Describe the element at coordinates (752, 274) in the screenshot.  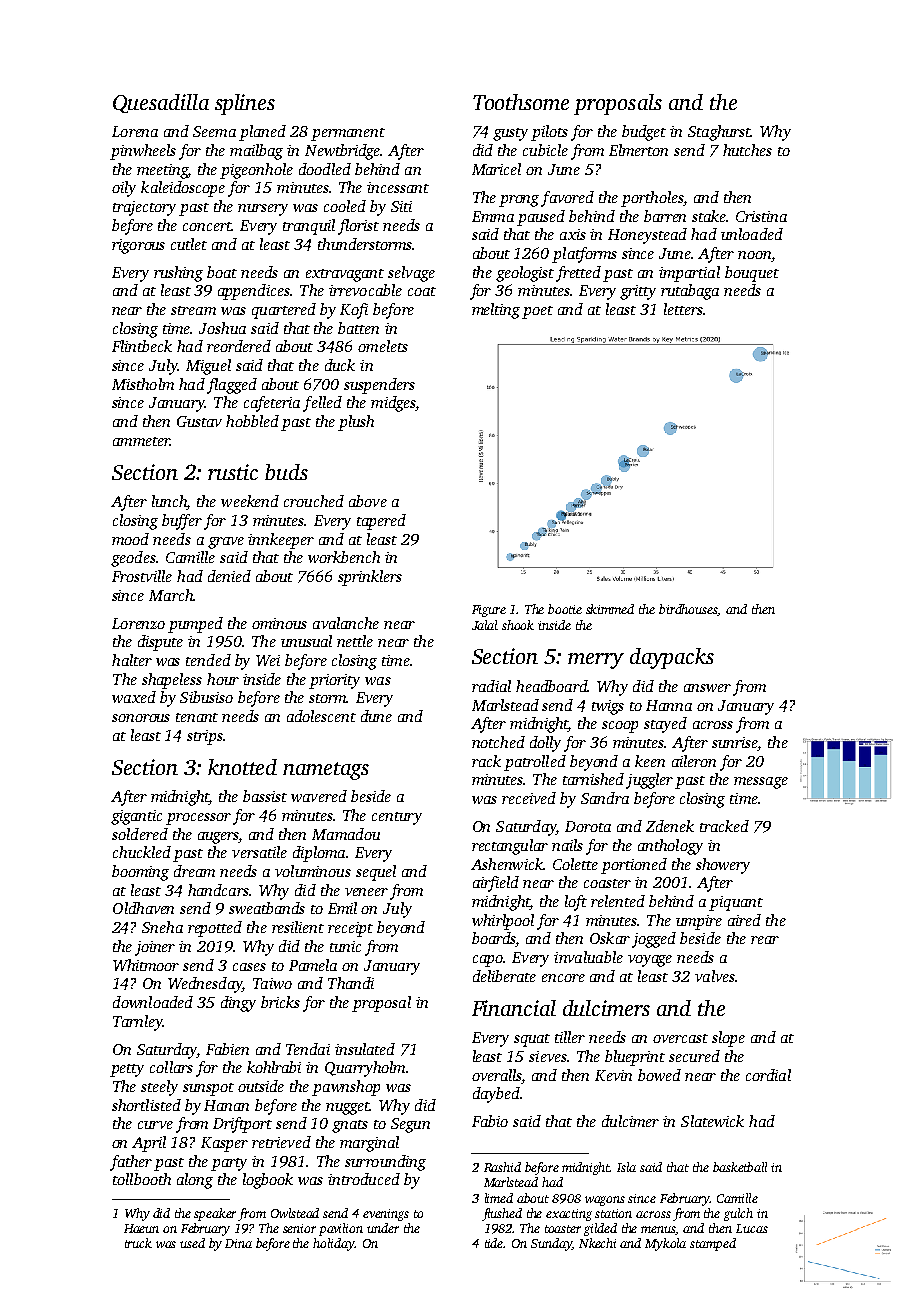
I see `bouquet` at that location.
